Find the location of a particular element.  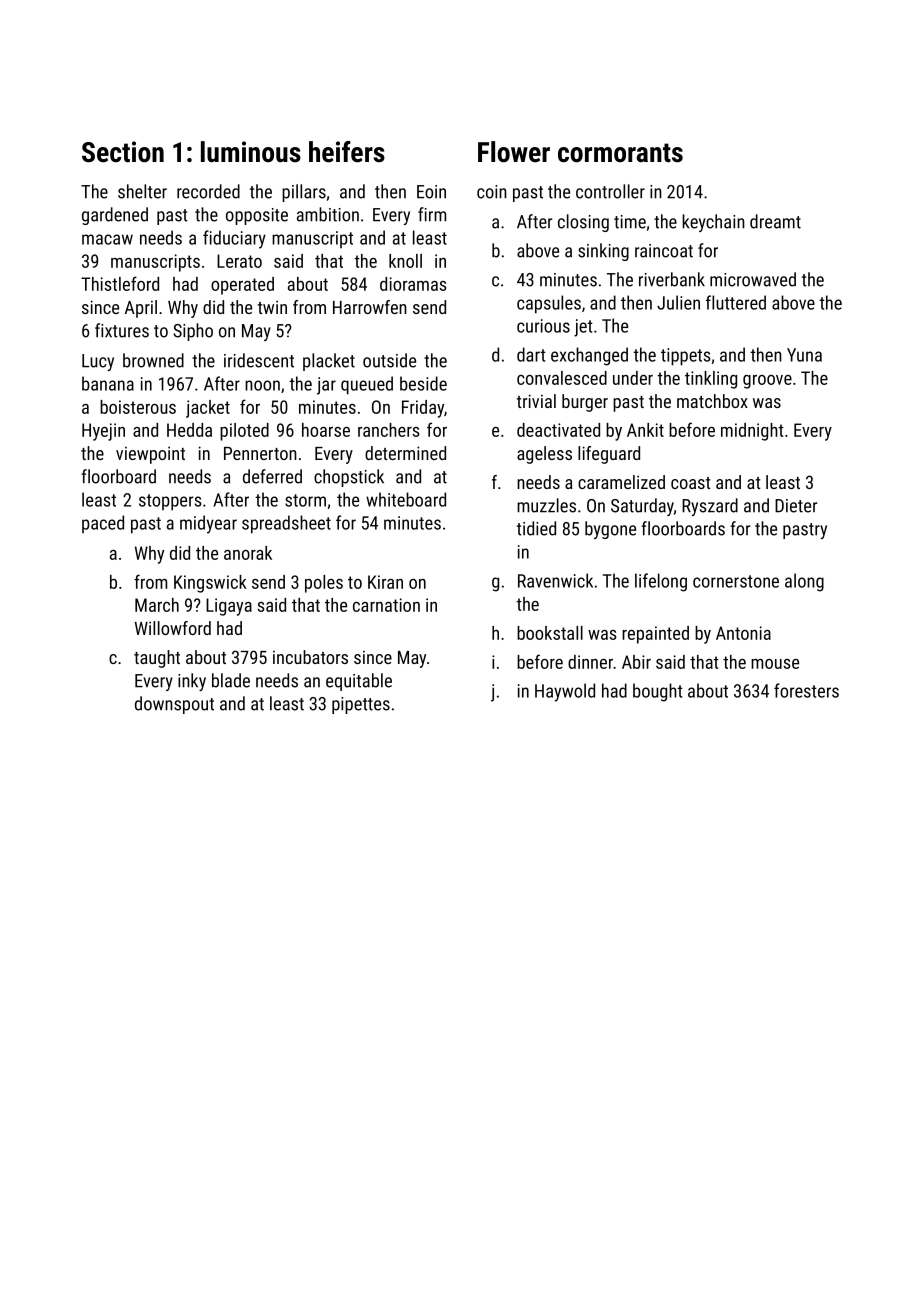

firm is located at coordinates (432, 214).
